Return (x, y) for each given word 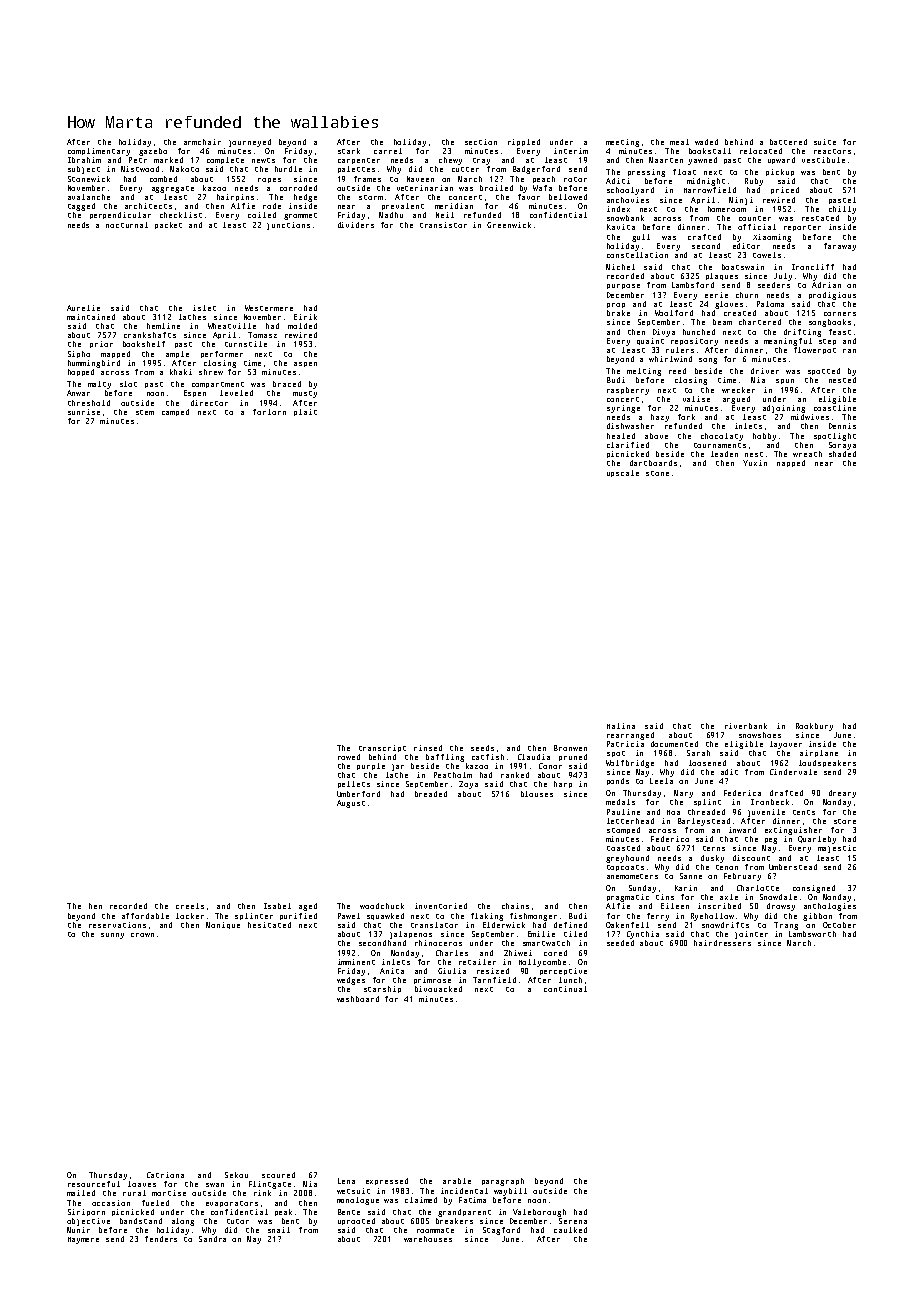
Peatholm (453, 775)
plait (305, 412)
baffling (445, 758)
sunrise (84, 412)
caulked (570, 1230)
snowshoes (760, 735)
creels (190, 906)
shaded (842, 454)
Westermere (269, 308)
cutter (465, 169)
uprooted (356, 1221)
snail (279, 1230)
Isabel (277, 906)
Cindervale (793, 772)
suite (825, 142)
